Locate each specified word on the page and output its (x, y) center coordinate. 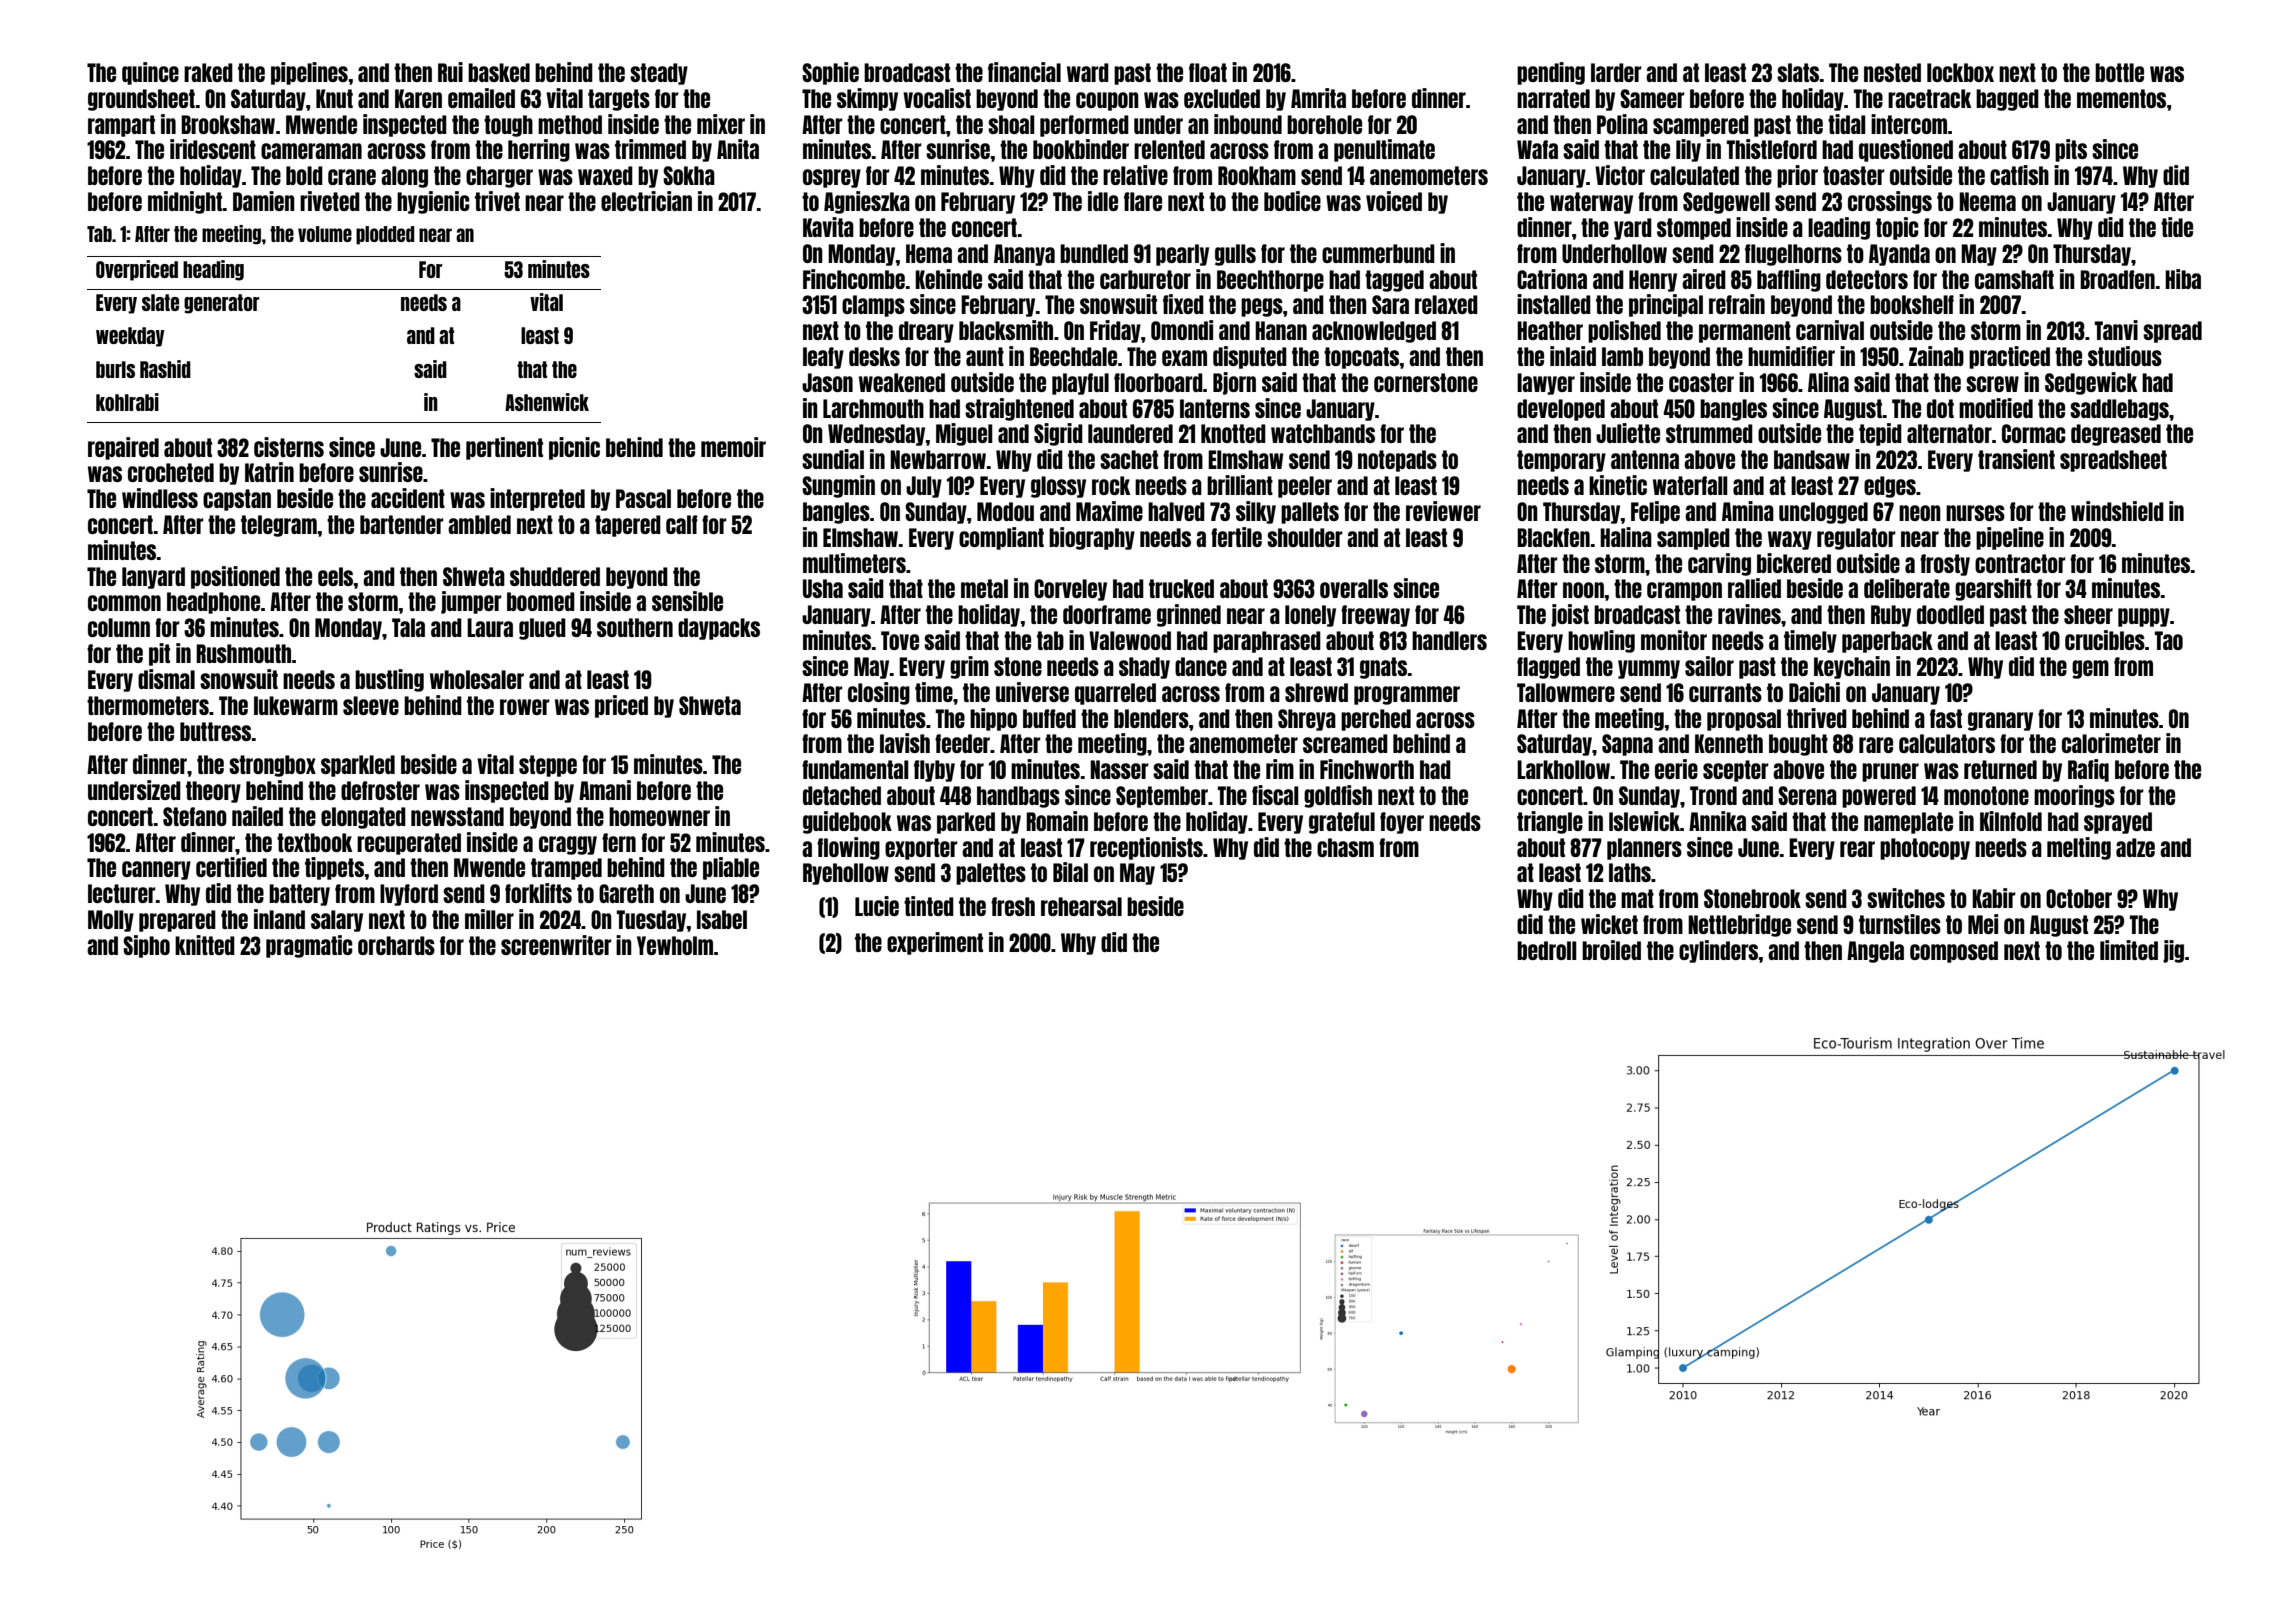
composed (1954, 952)
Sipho (146, 946)
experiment (935, 943)
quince (150, 73)
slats (1798, 72)
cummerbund (1378, 253)
